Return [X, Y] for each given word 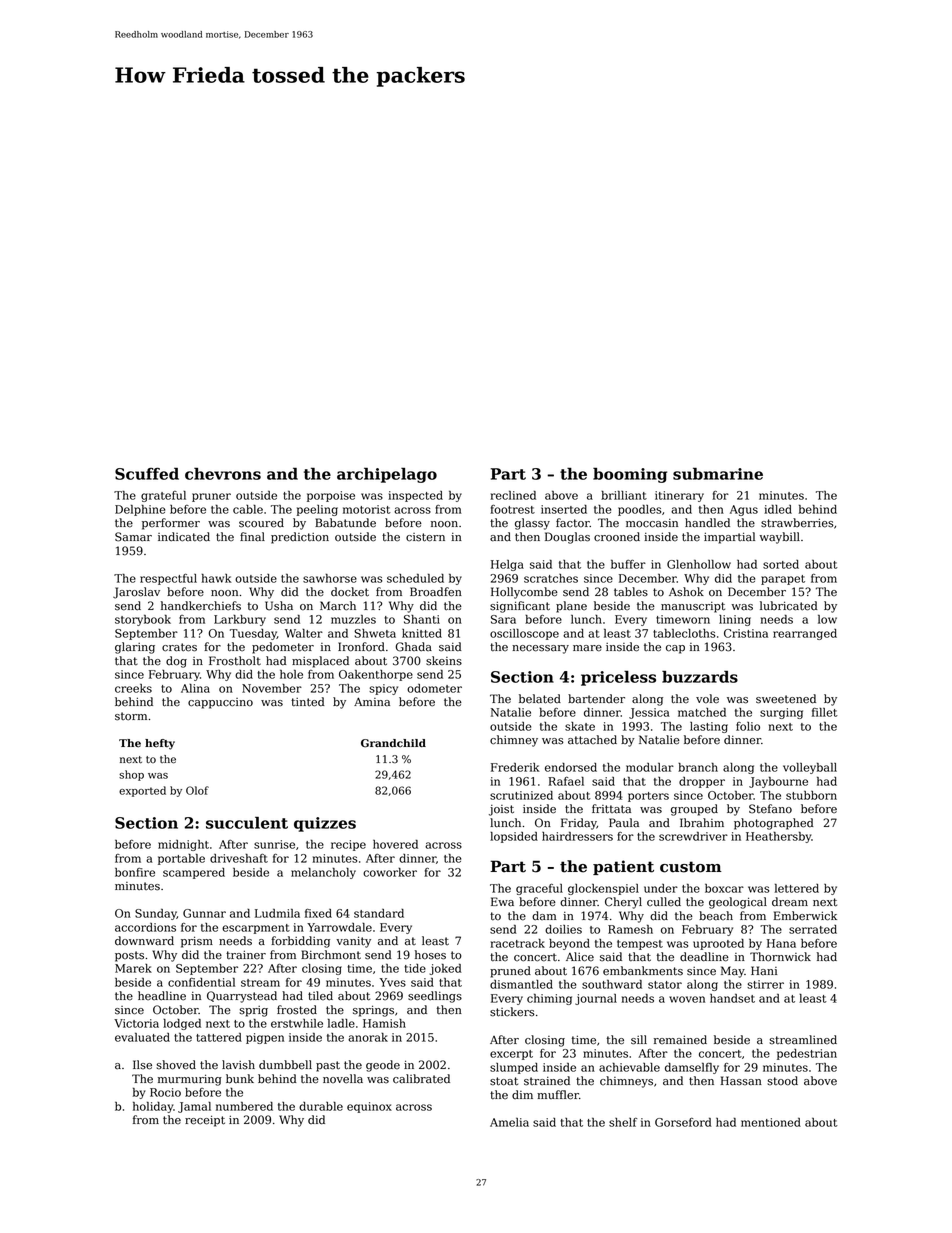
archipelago [387, 475]
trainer [246, 955]
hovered [395, 844]
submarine [718, 473]
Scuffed [147, 474]
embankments [643, 971]
